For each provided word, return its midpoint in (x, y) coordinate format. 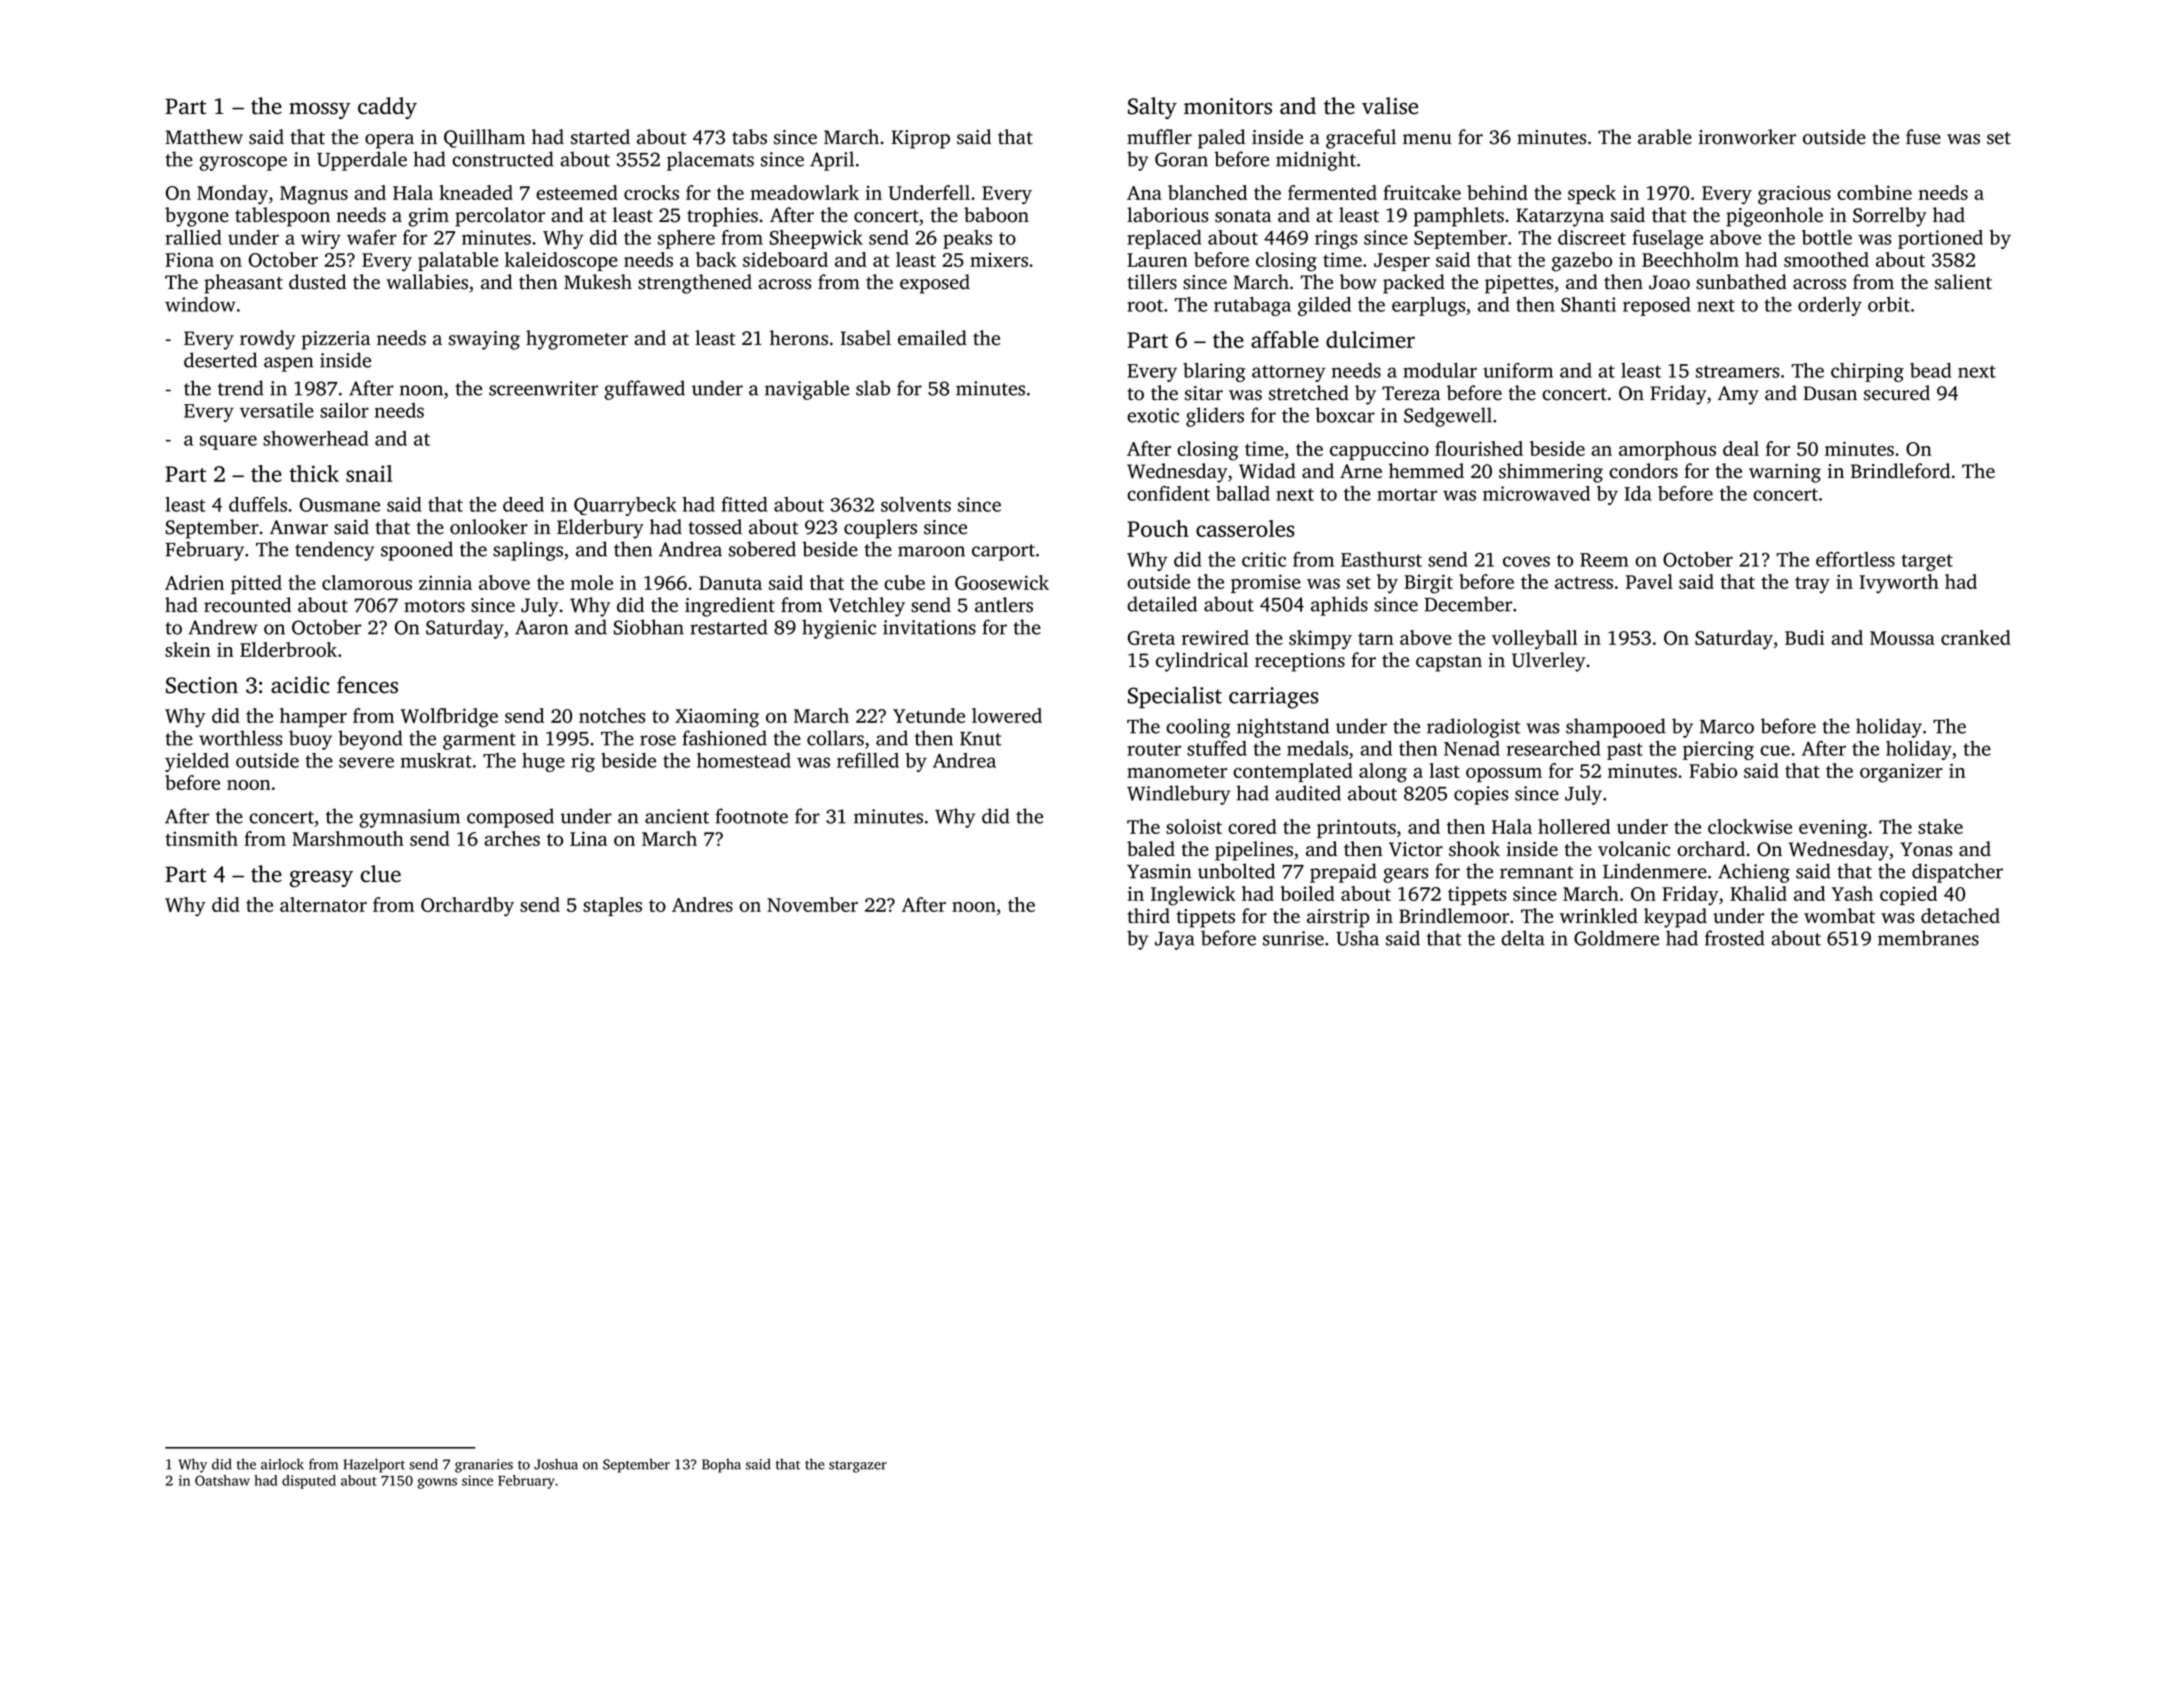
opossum (1504, 775)
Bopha (721, 1466)
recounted (247, 605)
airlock (282, 1464)
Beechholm (1690, 259)
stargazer (858, 1467)
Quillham (484, 138)
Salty (1152, 108)
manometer (1177, 772)
